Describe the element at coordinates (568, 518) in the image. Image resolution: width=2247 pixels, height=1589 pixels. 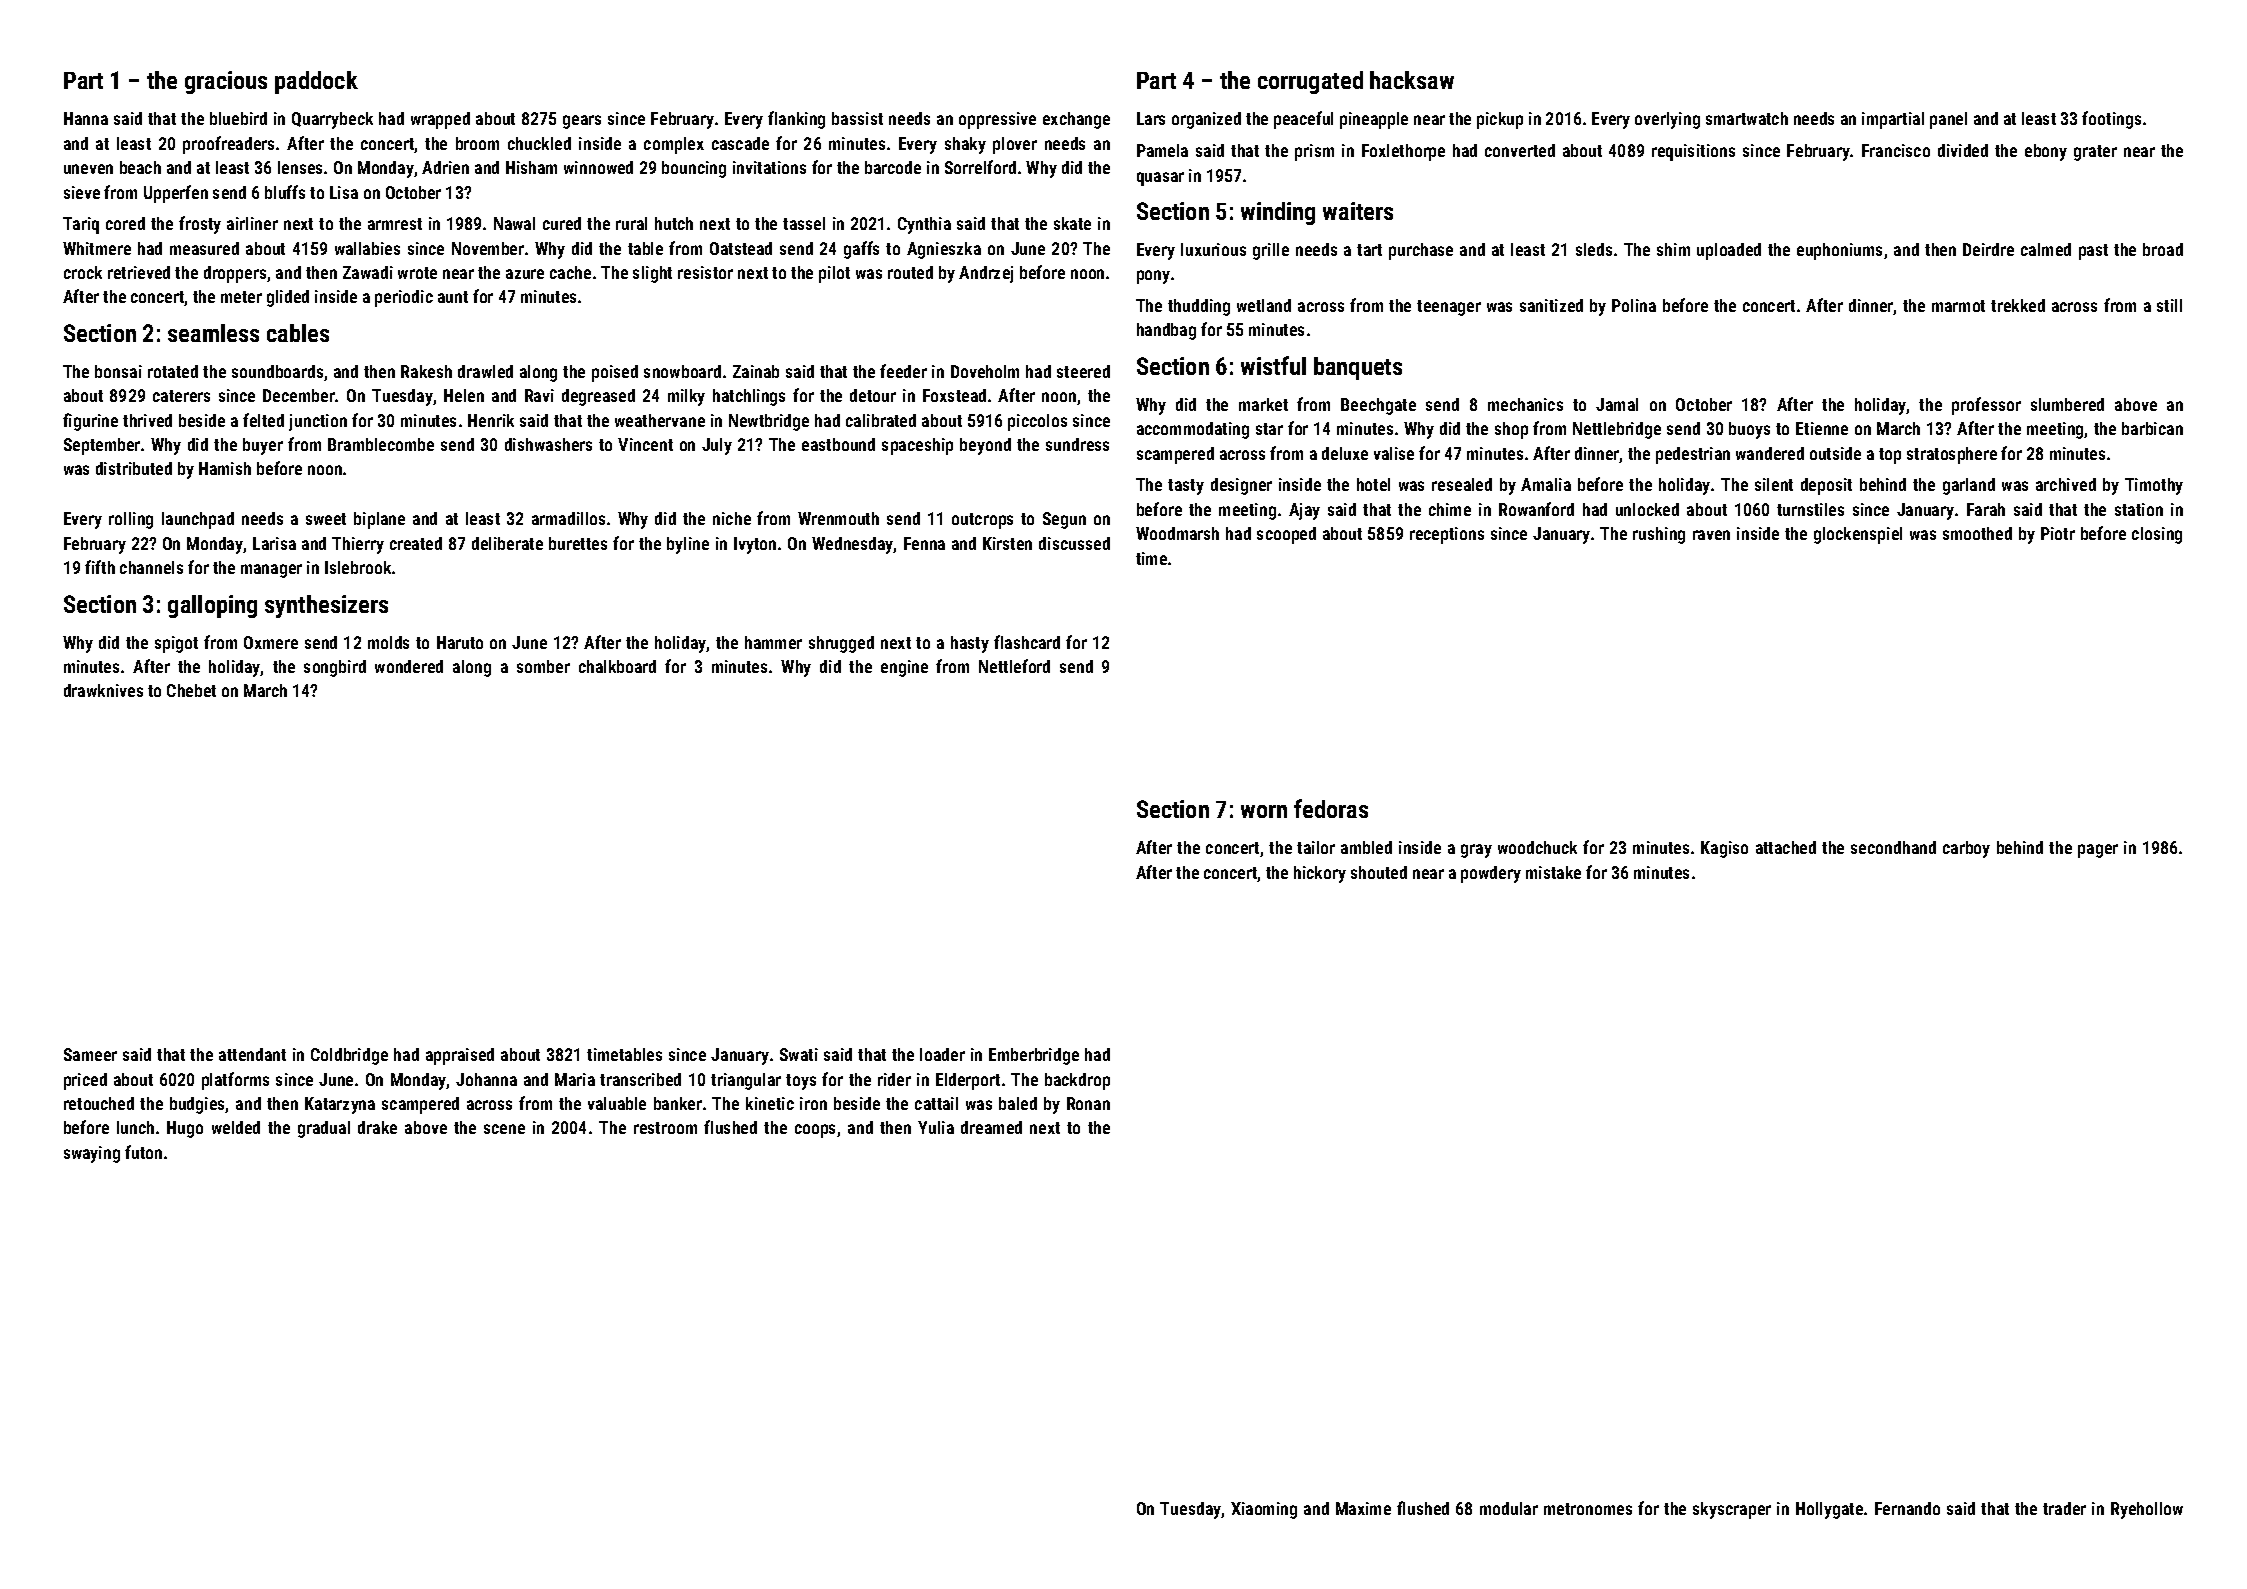
I see `armadillos` at that location.
